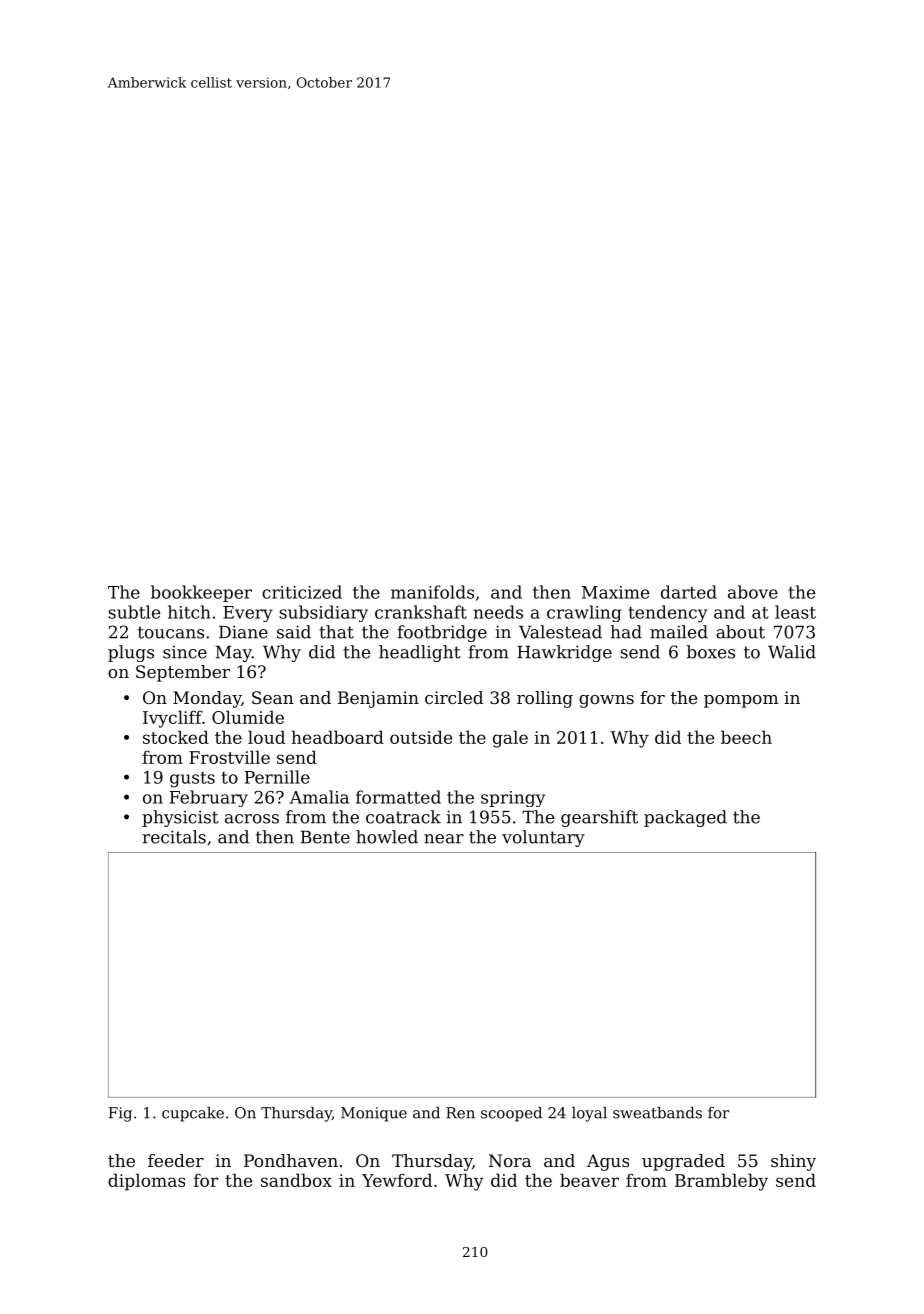  I want to click on Fig, so click(120, 1114).
